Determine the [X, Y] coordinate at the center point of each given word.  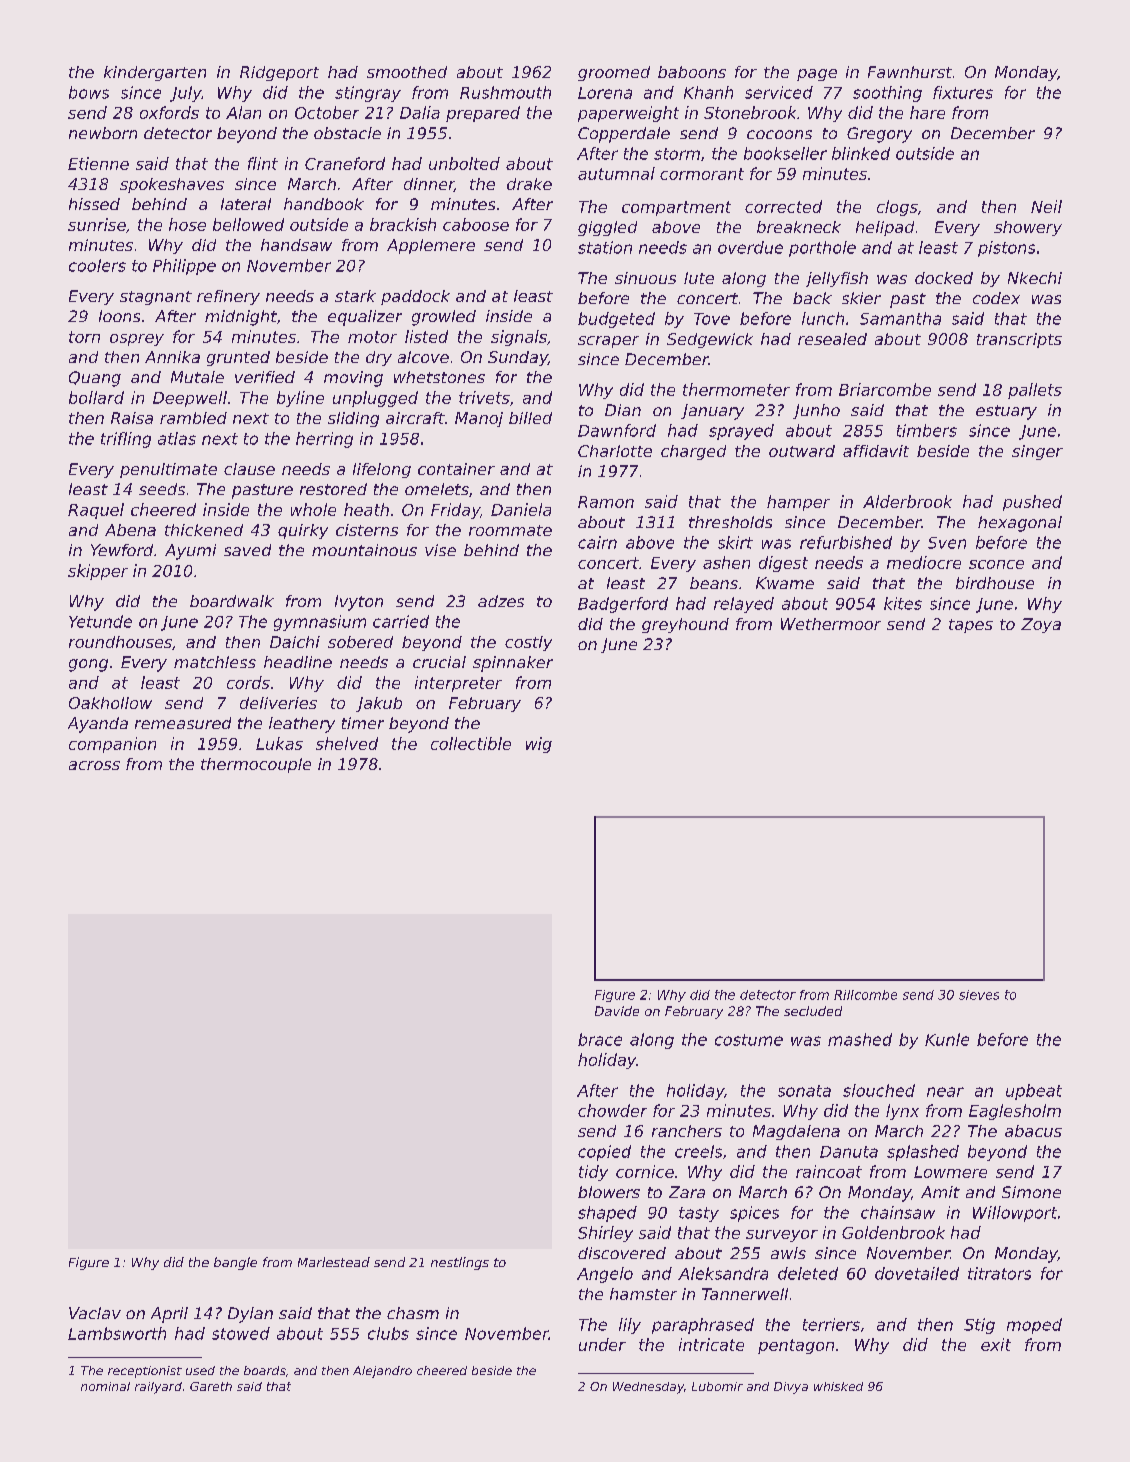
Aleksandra [723, 1273]
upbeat [1034, 1092]
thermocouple [256, 765]
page [817, 75]
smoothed [407, 72]
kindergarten [155, 73]
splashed [923, 1153]
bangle [235, 1263]
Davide [617, 1011]
